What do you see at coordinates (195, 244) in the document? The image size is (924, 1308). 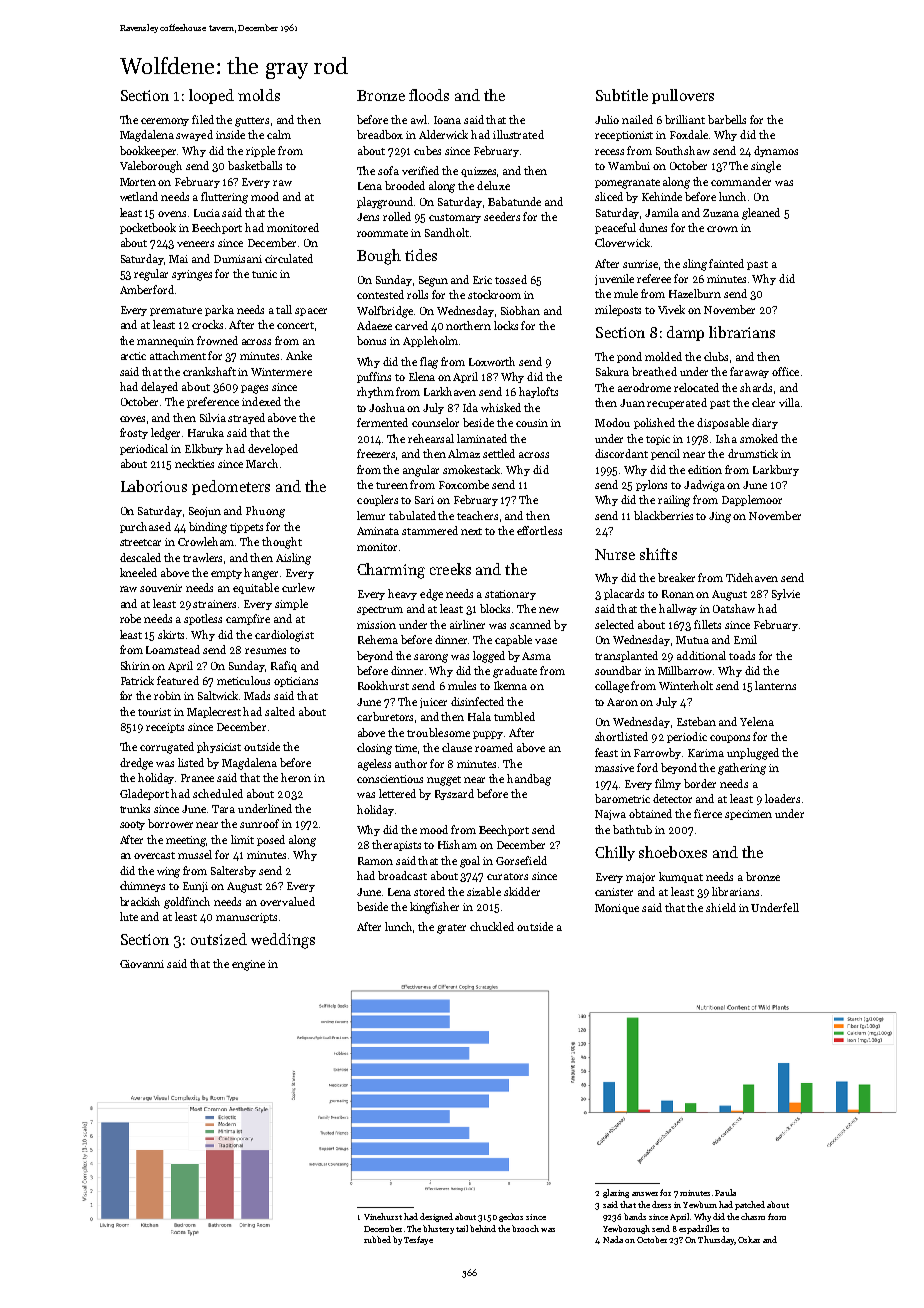 I see `veneers` at bounding box center [195, 244].
